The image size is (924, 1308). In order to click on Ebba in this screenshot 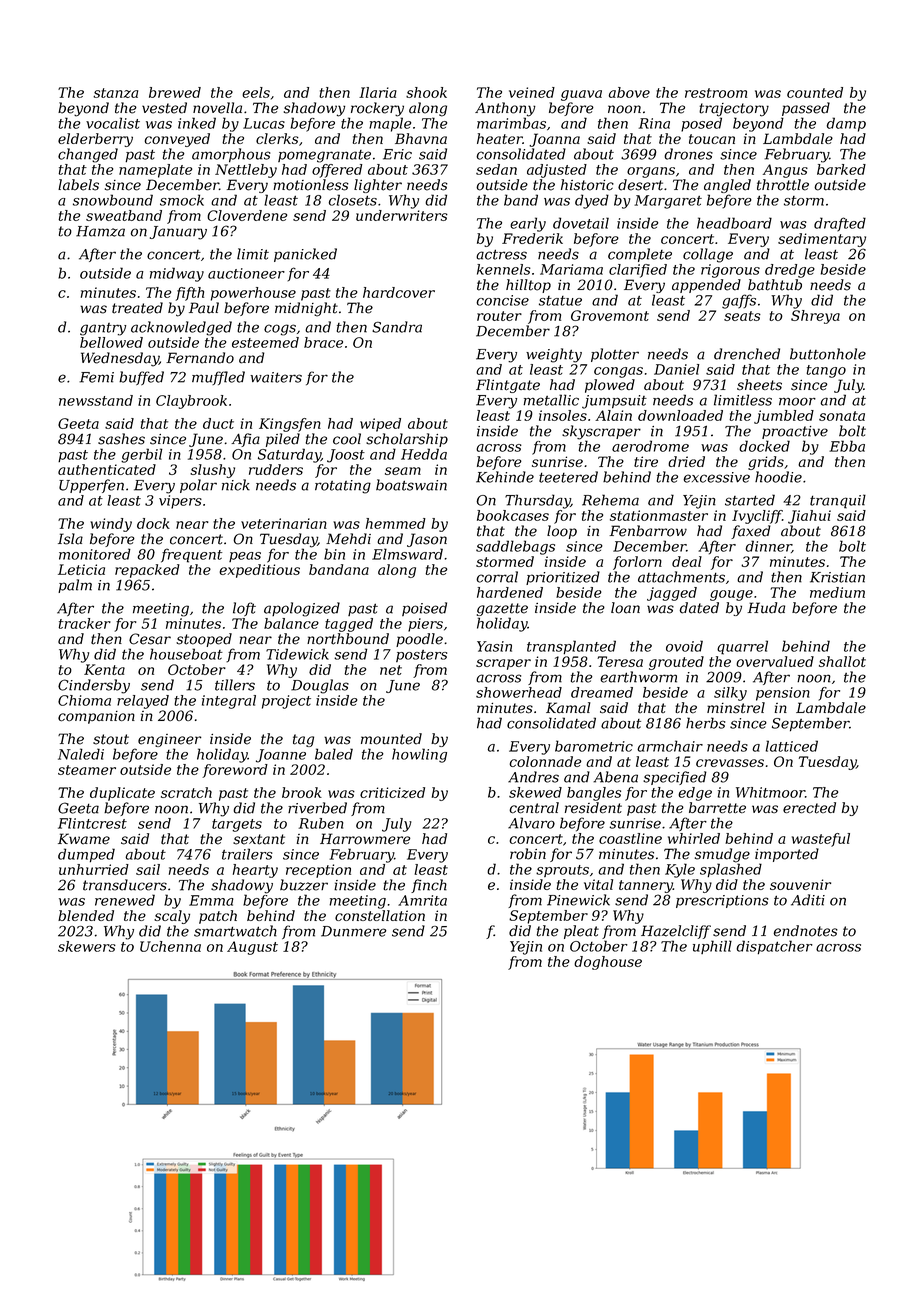, I will do `click(847, 446)`.
